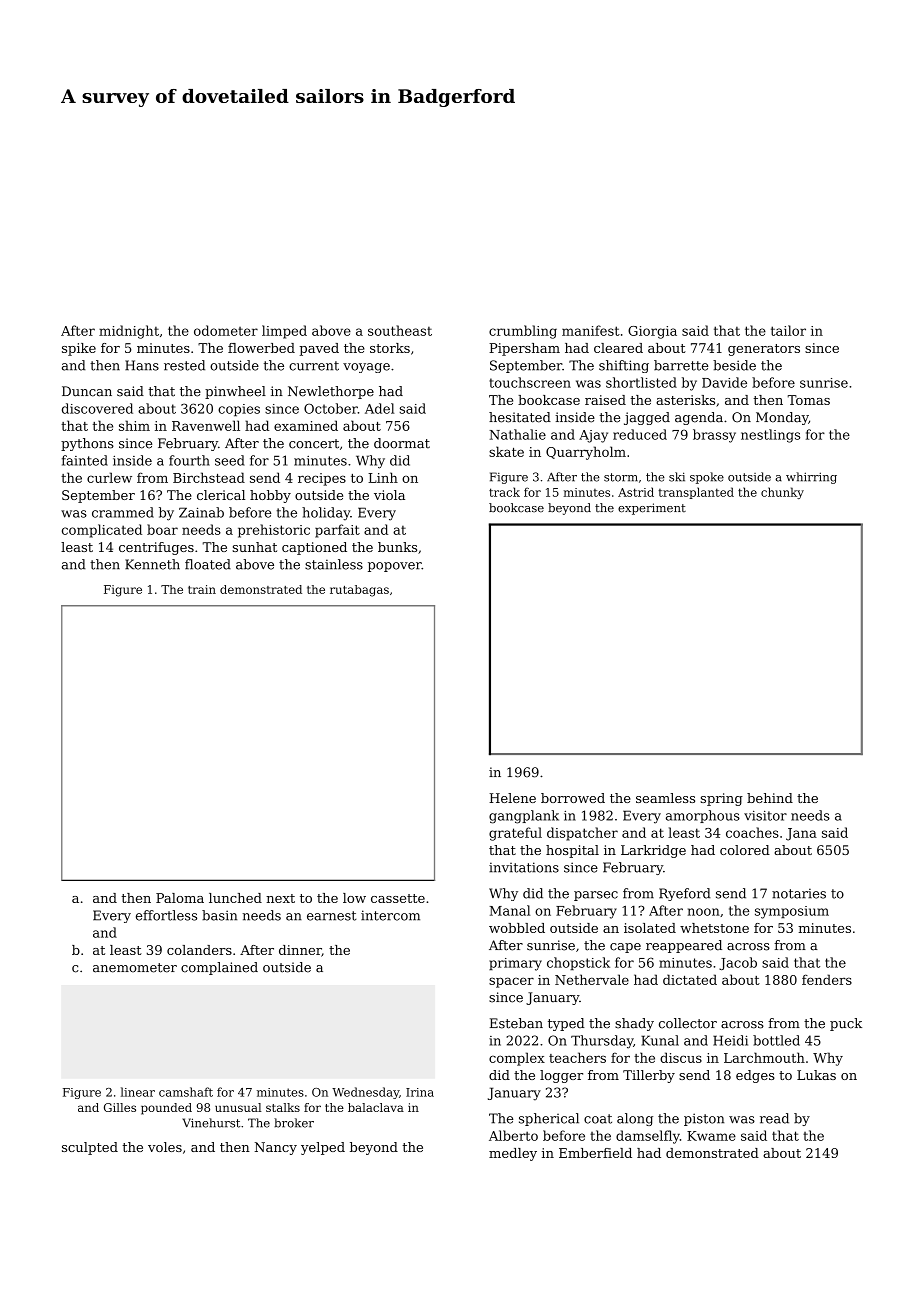  Describe the element at coordinates (512, 798) in the document. I see `Helene` at that location.
